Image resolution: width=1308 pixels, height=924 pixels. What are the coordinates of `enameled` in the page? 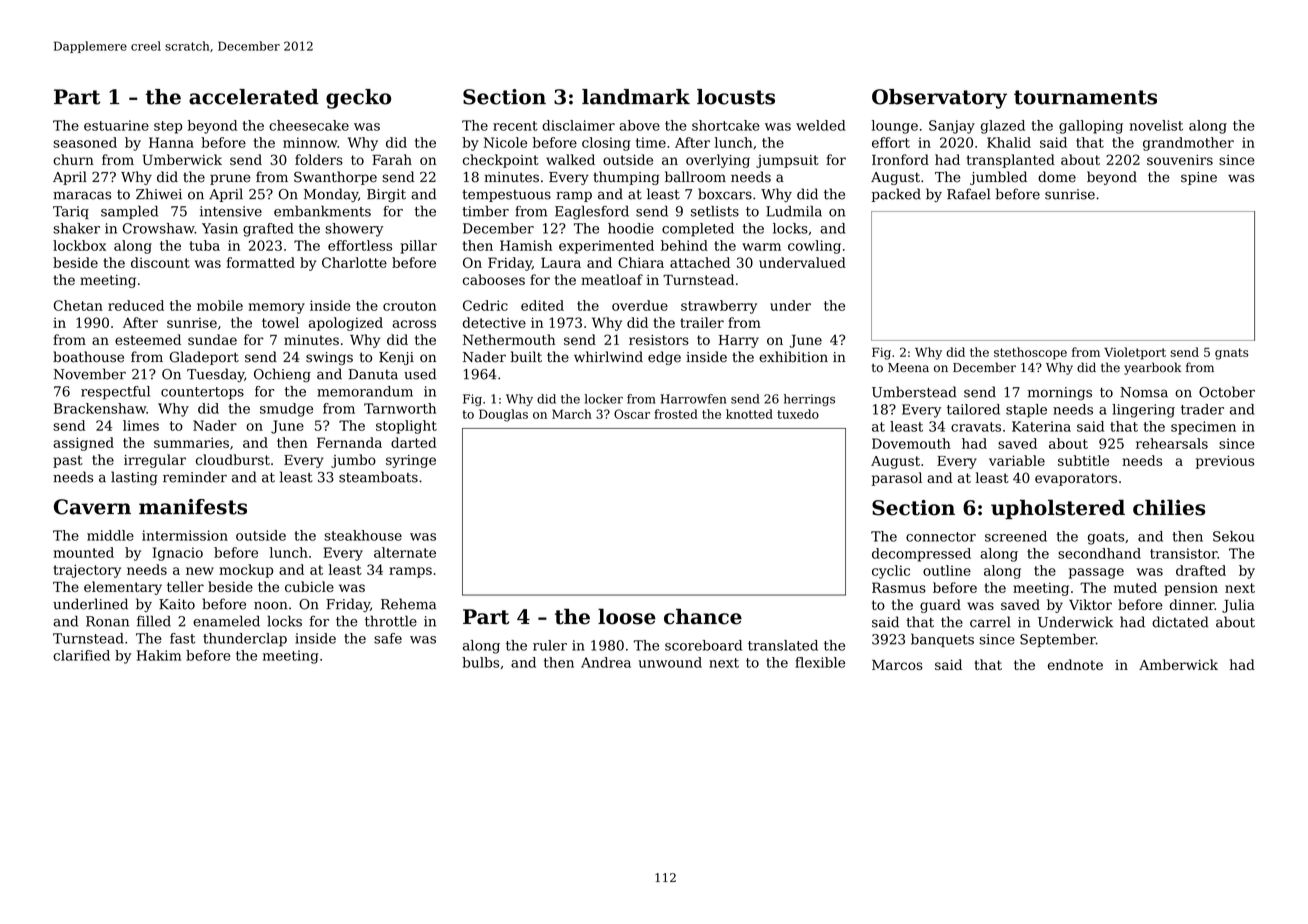 It's located at (226, 621).
